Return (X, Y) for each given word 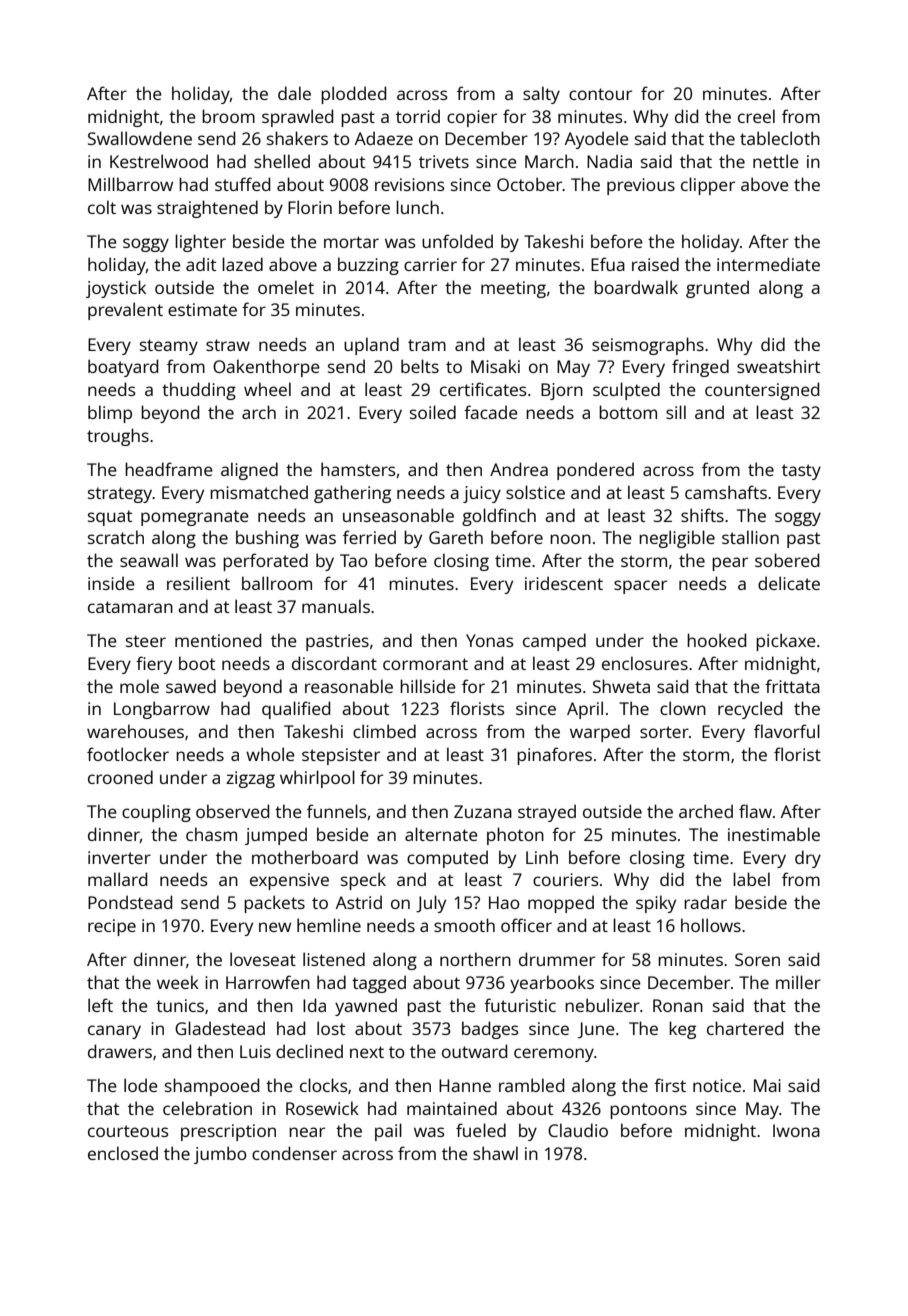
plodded (353, 95)
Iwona (796, 1130)
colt (102, 207)
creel (756, 116)
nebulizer (602, 1005)
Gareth (456, 537)
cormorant (425, 664)
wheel (267, 389)
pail (388, 1132)
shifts (702, 515)
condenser (294, 1153)
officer (526, 925)
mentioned (218, 640)
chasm (211, 834)
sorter (664, 732)
